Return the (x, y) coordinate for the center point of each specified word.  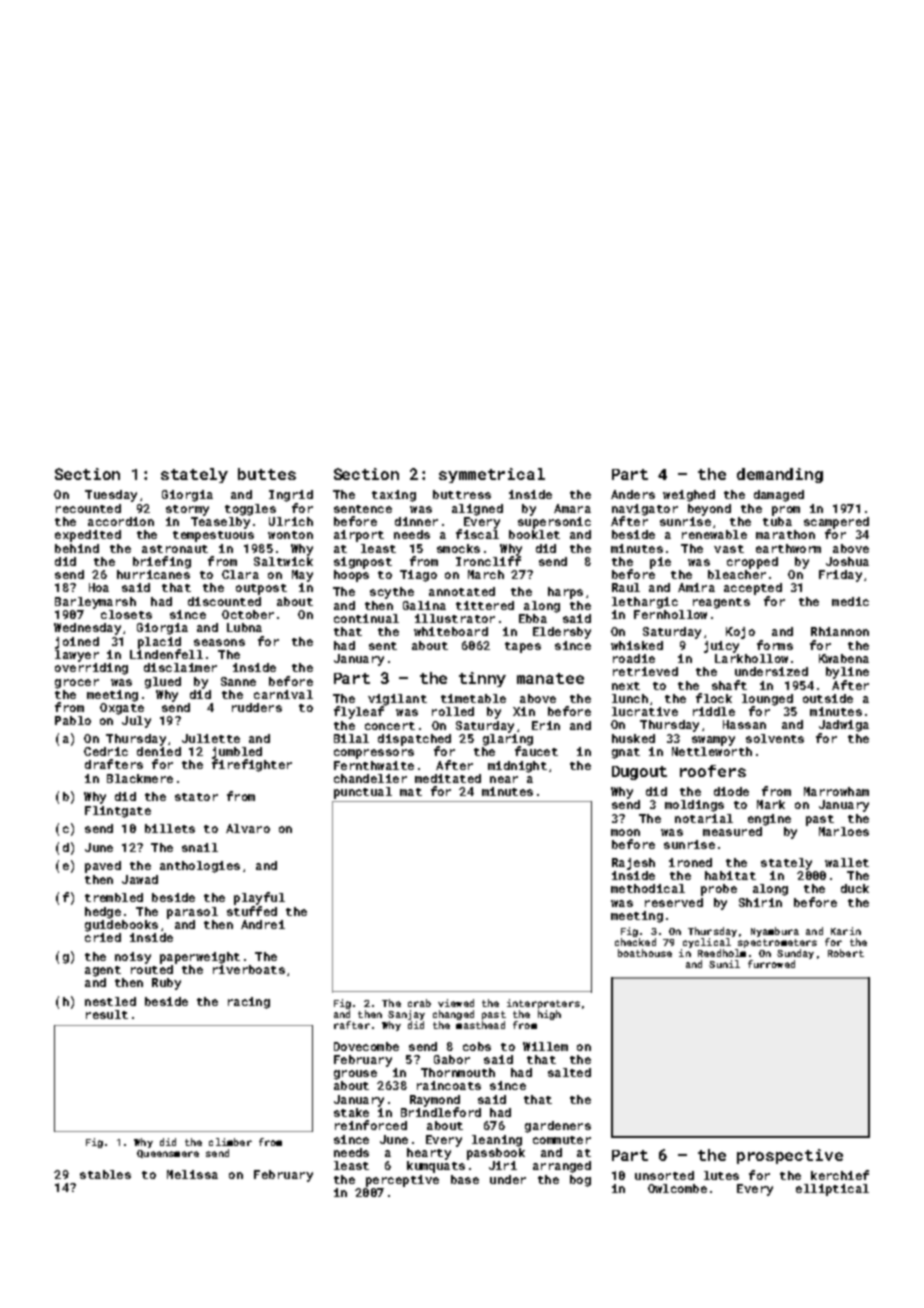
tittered (485, 605)
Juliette (211, 738)
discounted (224, 601)
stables (105, 1174)
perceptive (402, 1181)
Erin (546, 725)
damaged (779, 496)
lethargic (645, 603)
